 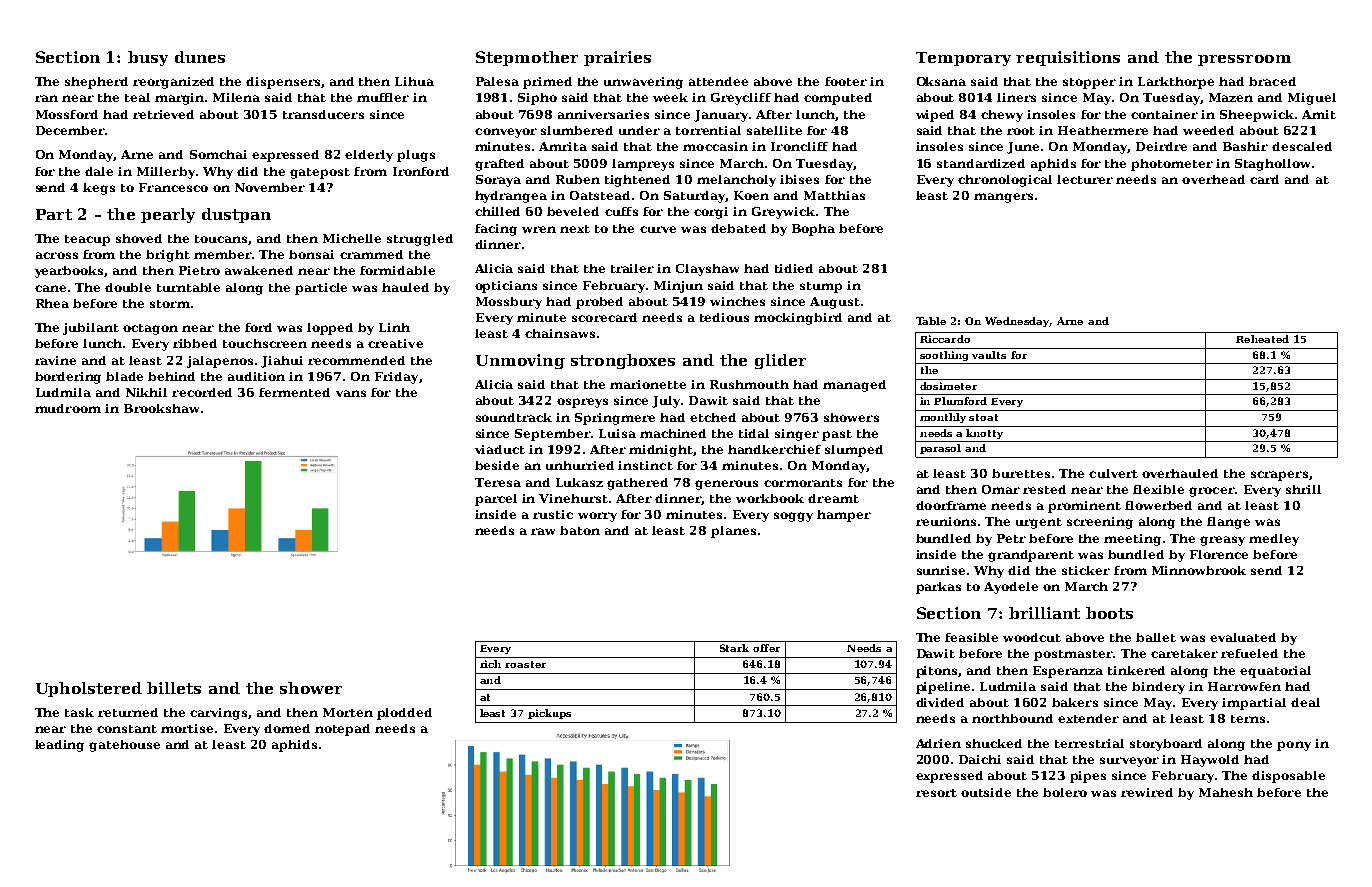 What do you see at coordinates (1279, 476) in the document?
I see `scrapers` at bounding box center [1279, 476].
